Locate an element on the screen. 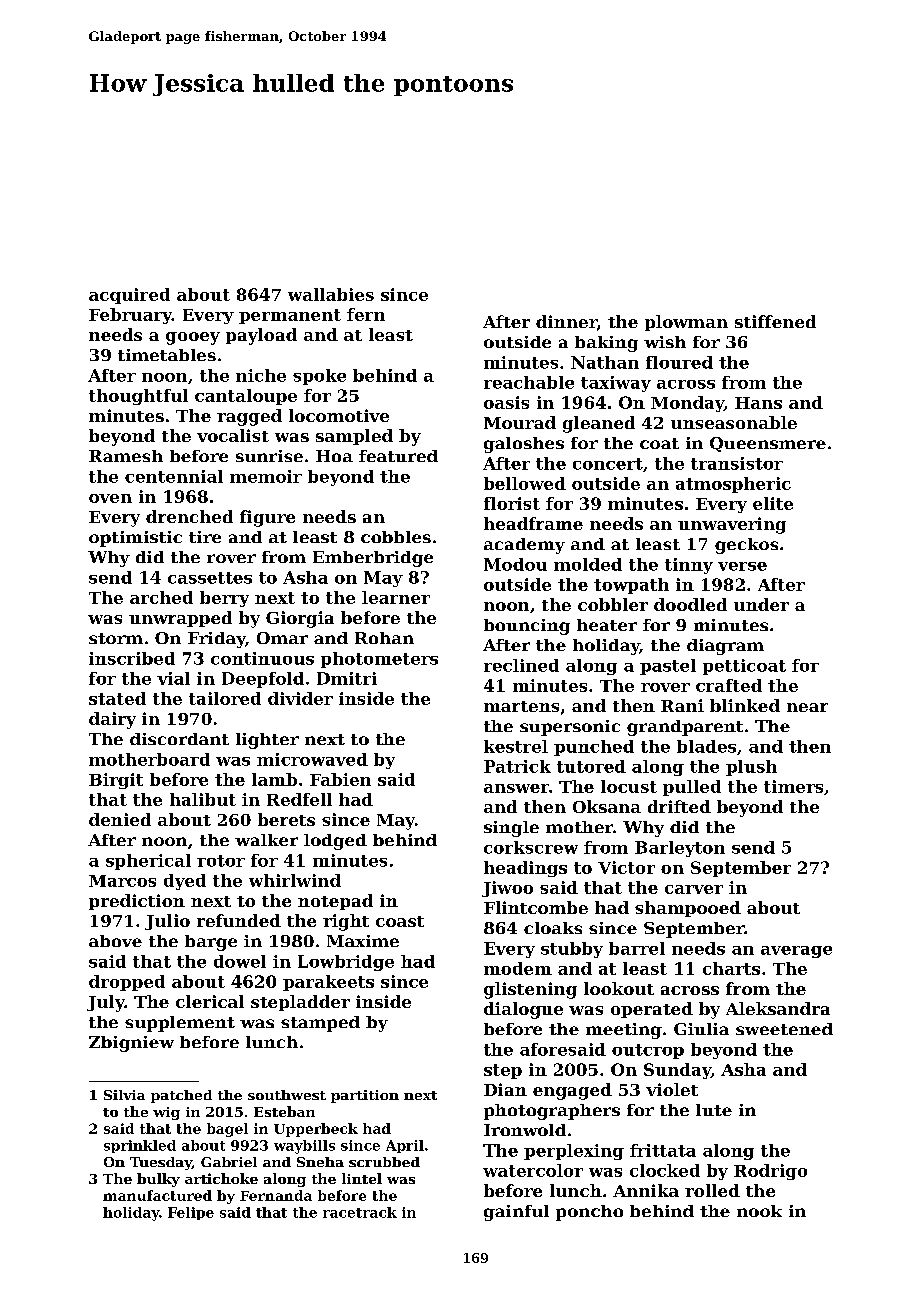 The height and width of the screenshot is (1308, 924). pastel is located at coordinates (668, 667).
